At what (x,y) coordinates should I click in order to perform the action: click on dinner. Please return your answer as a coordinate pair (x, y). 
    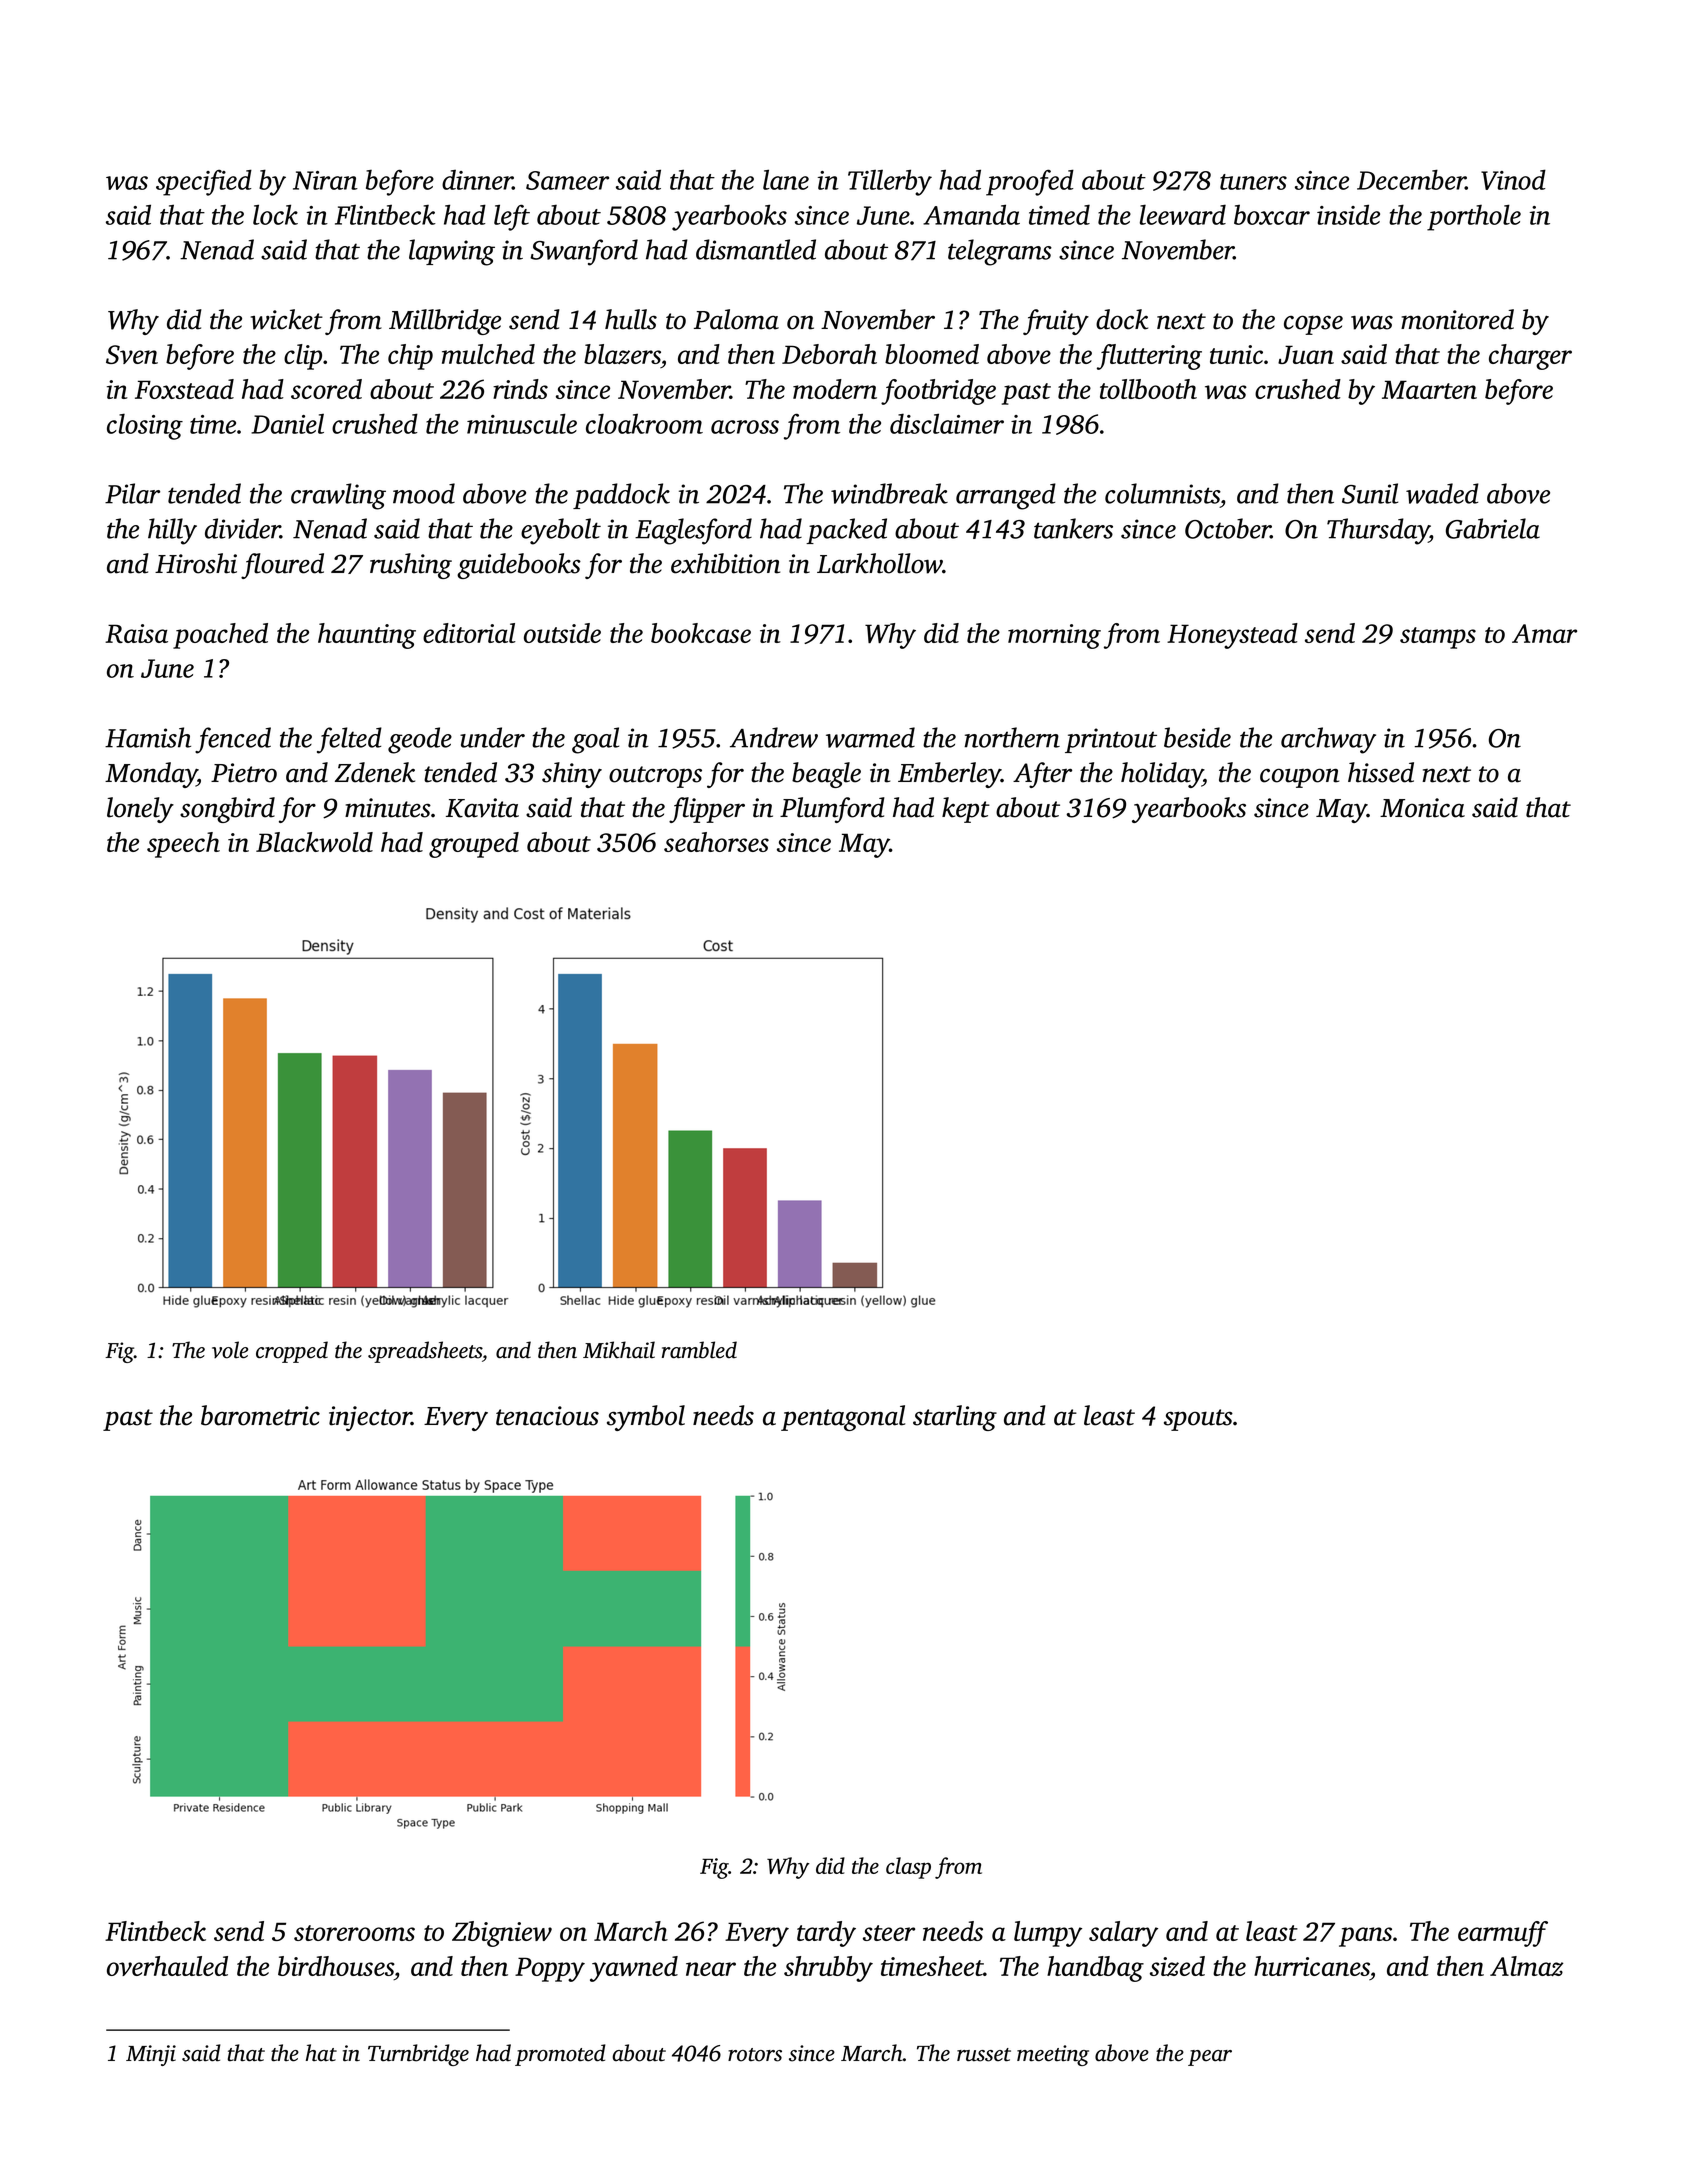
    Looking at the image, I should click on (477, 180).
